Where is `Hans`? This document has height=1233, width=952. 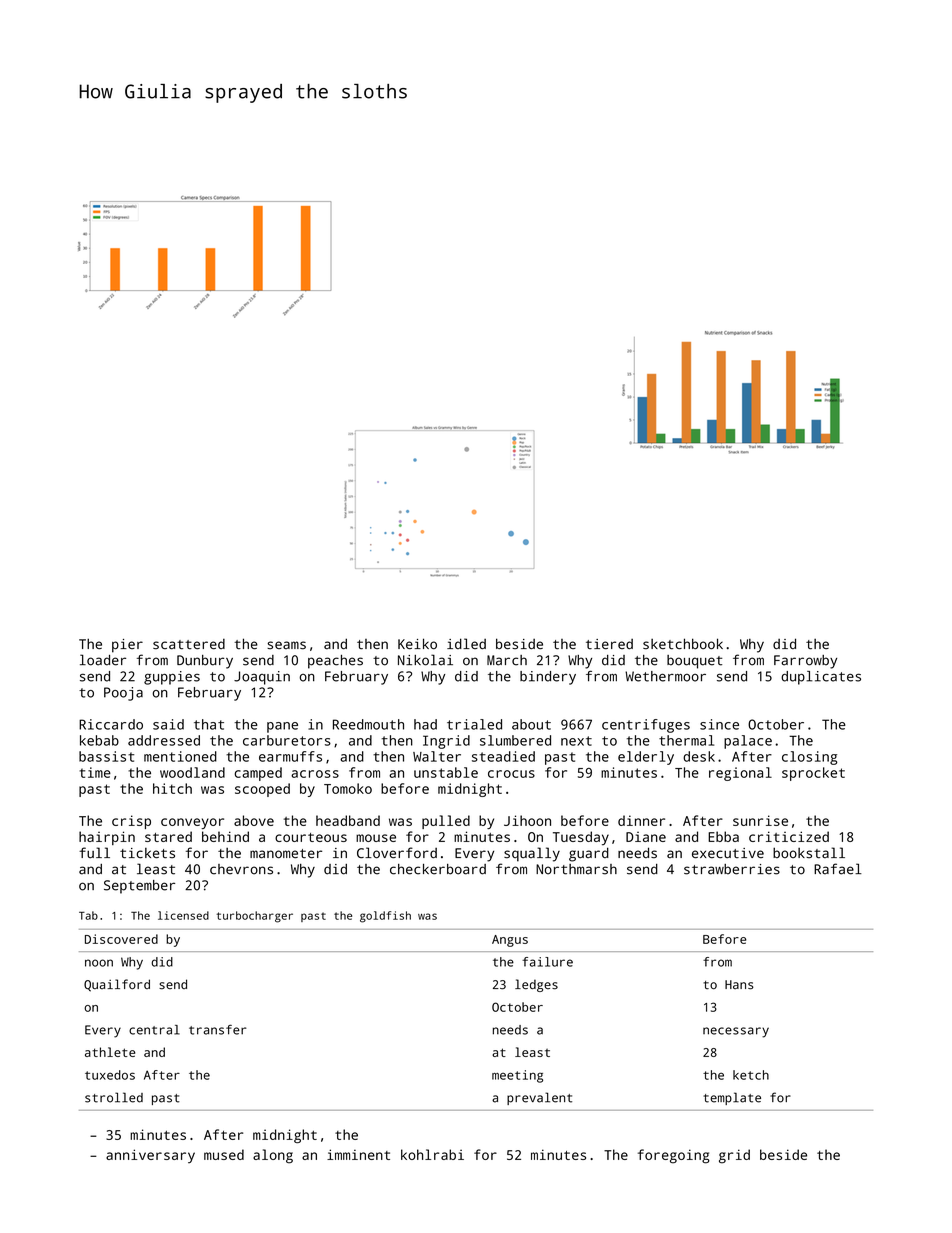 Hans is located at coordinates (739, 985).
